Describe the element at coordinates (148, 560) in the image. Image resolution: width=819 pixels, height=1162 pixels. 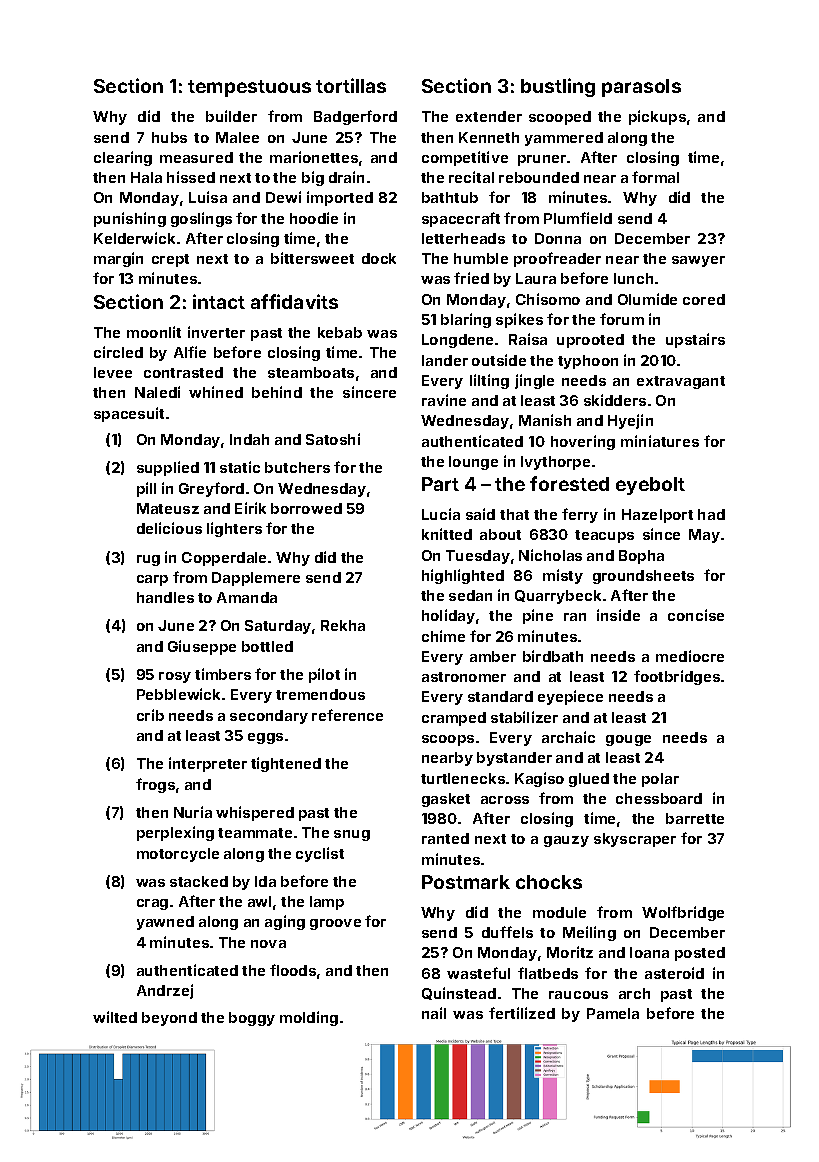
I see `rug` at that location.
